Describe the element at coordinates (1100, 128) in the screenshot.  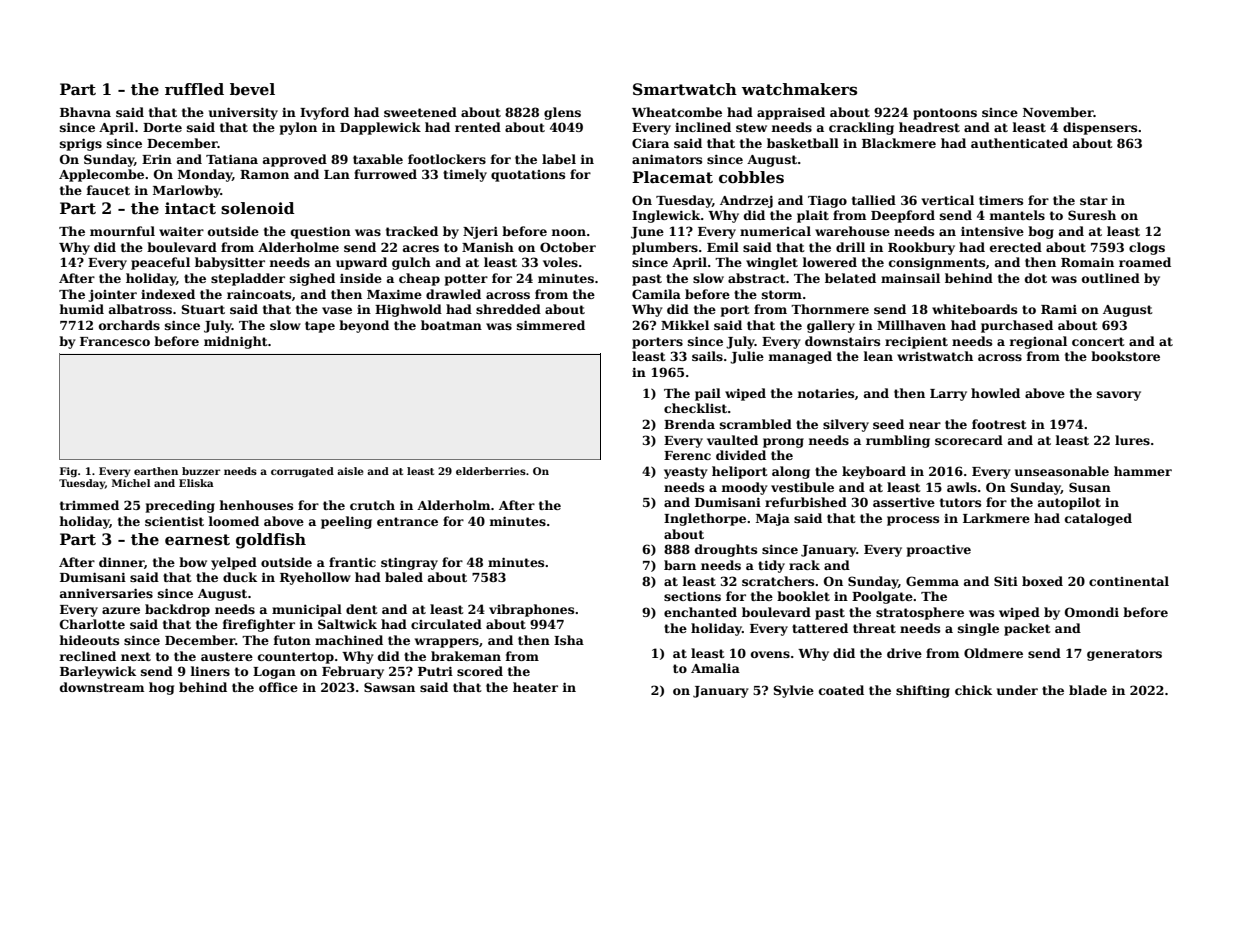
I see `dispensers` at that location.
